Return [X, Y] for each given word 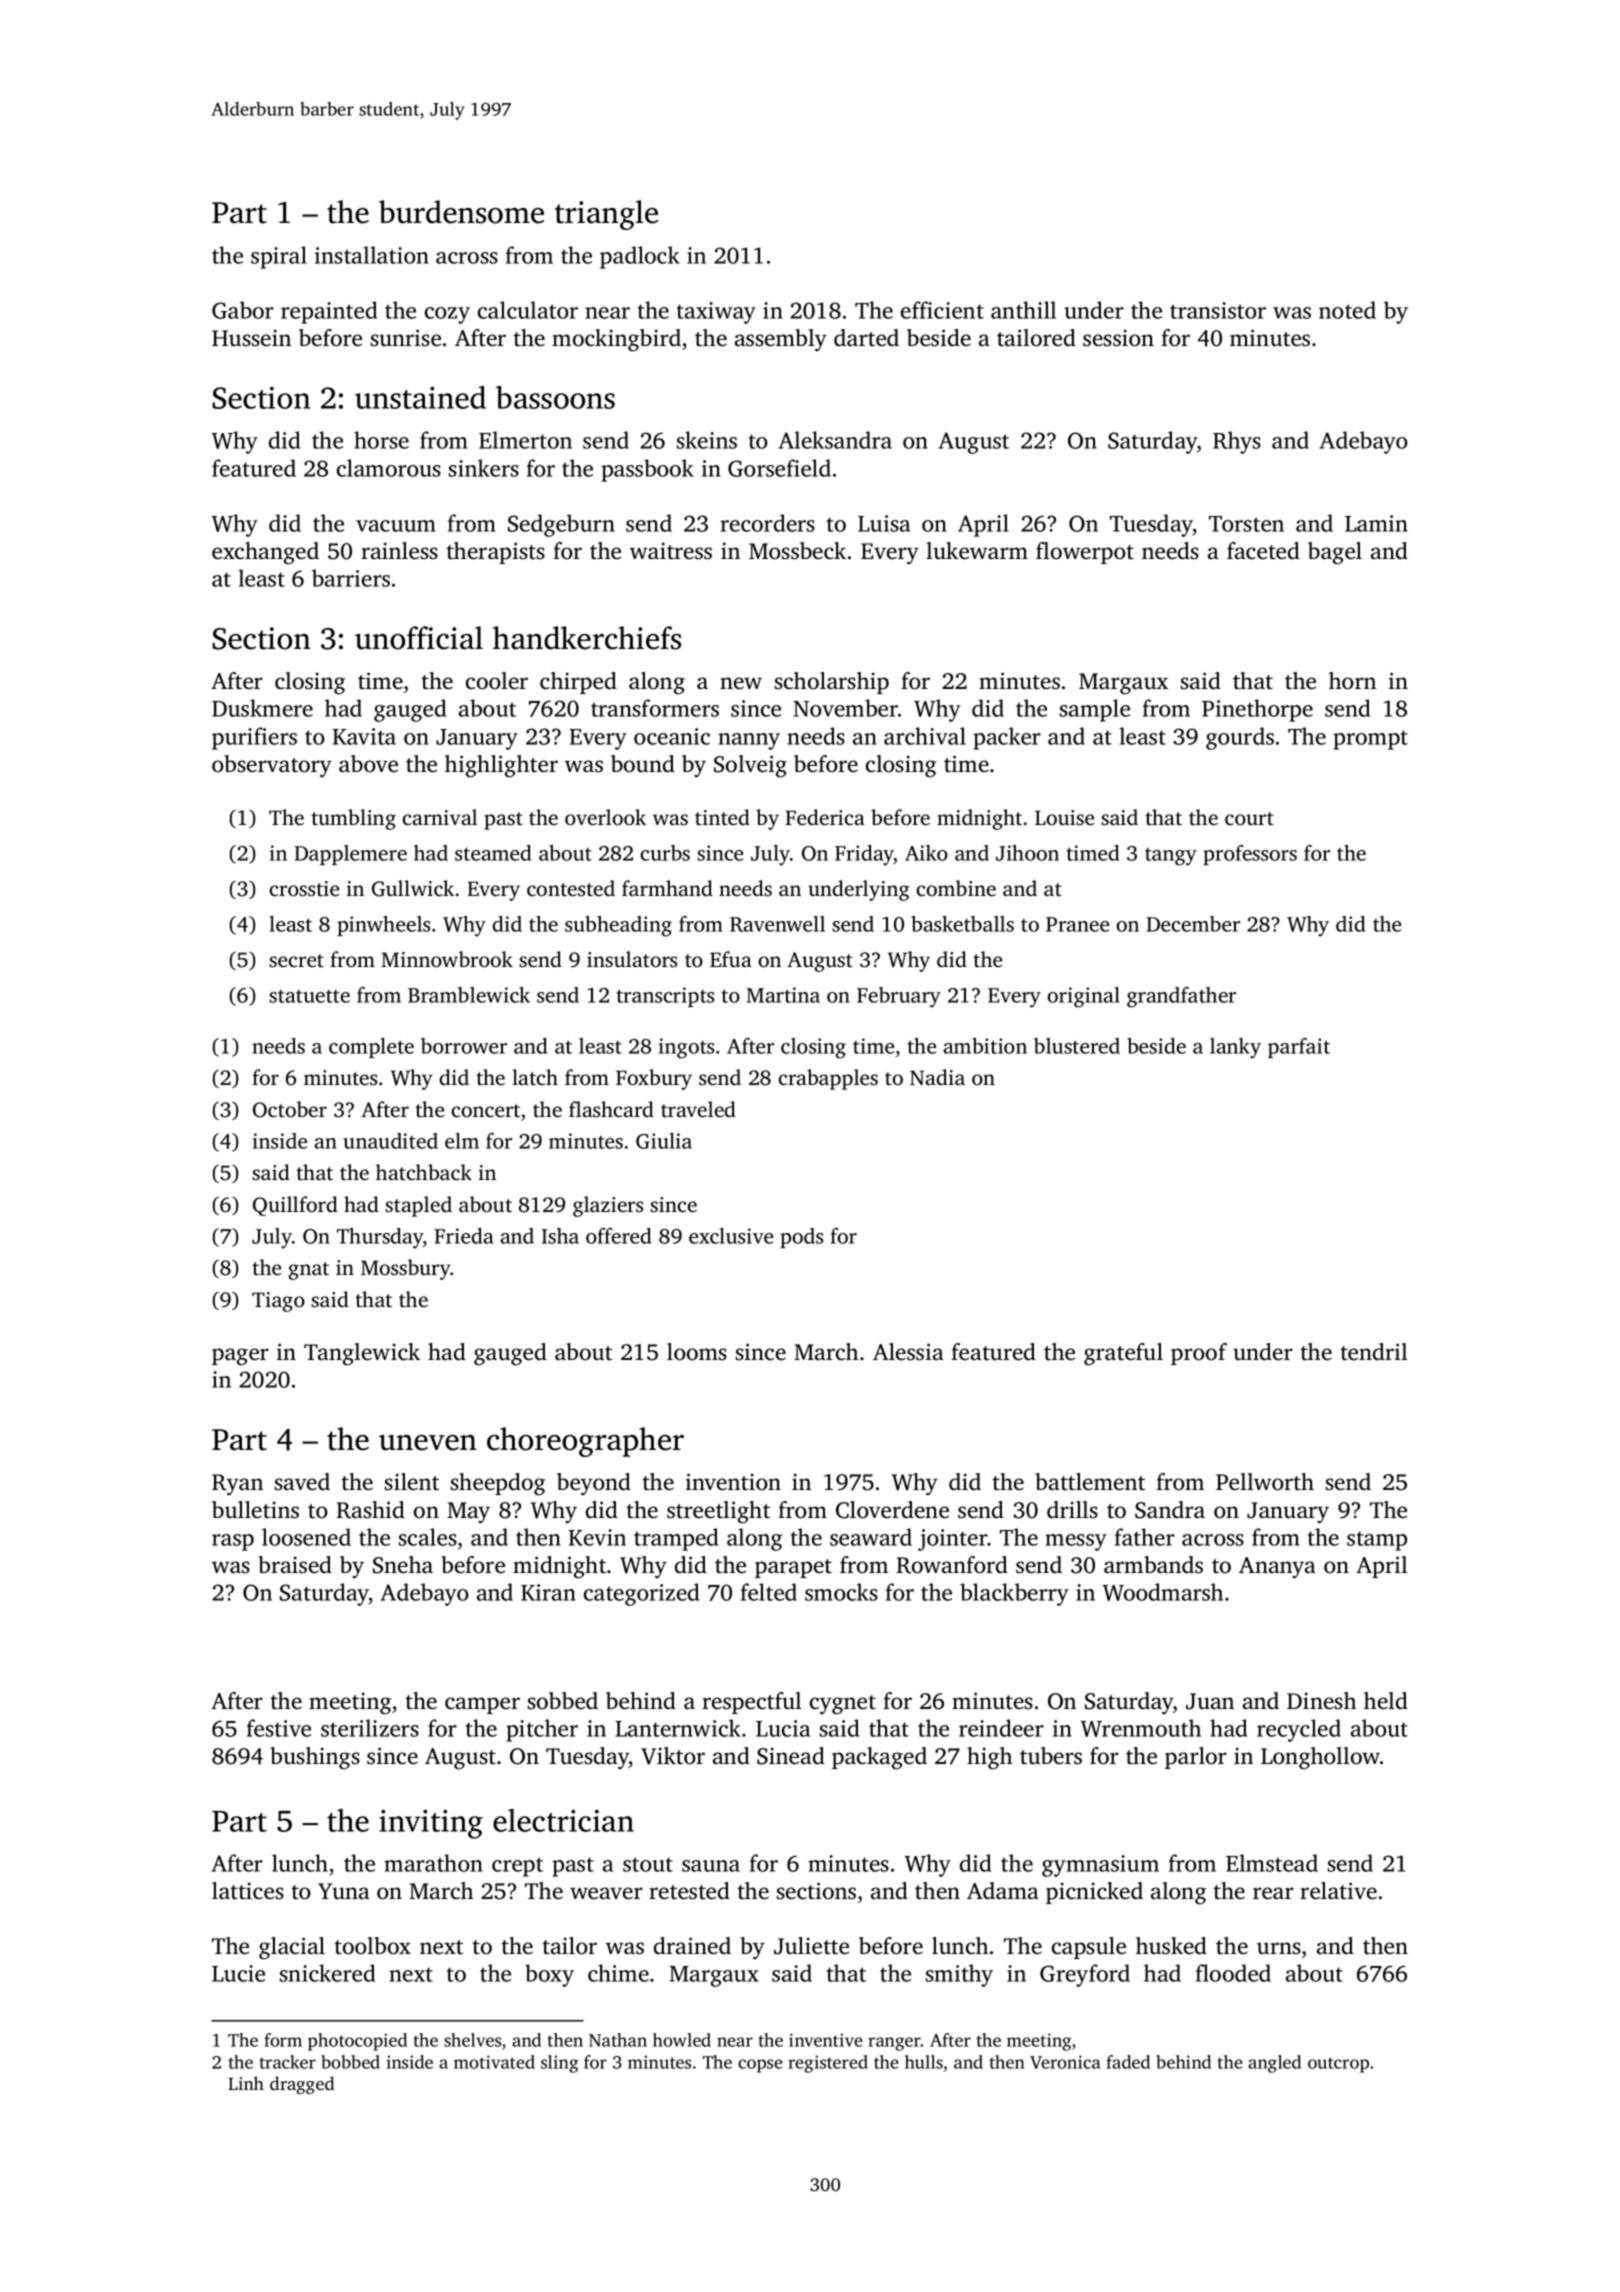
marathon [433, 1863]
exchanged [265, 553]
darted [866, 338]
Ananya [1277, 1568]
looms [697, 1352]
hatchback [424, 1172]
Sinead [791, 1756]
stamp [1377, 1541]
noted [1347, 310]
